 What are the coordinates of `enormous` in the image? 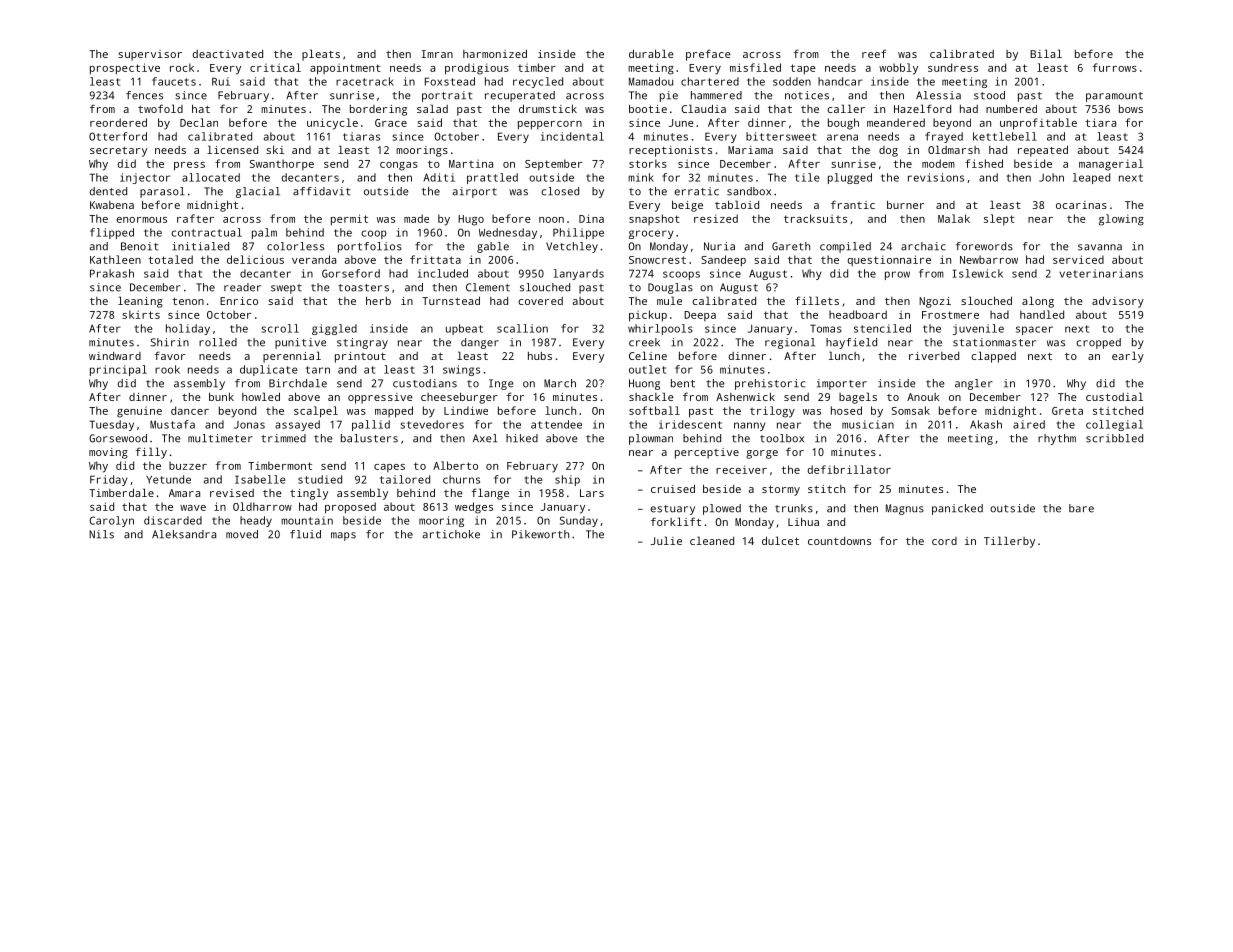 It's located at (142, 220).
